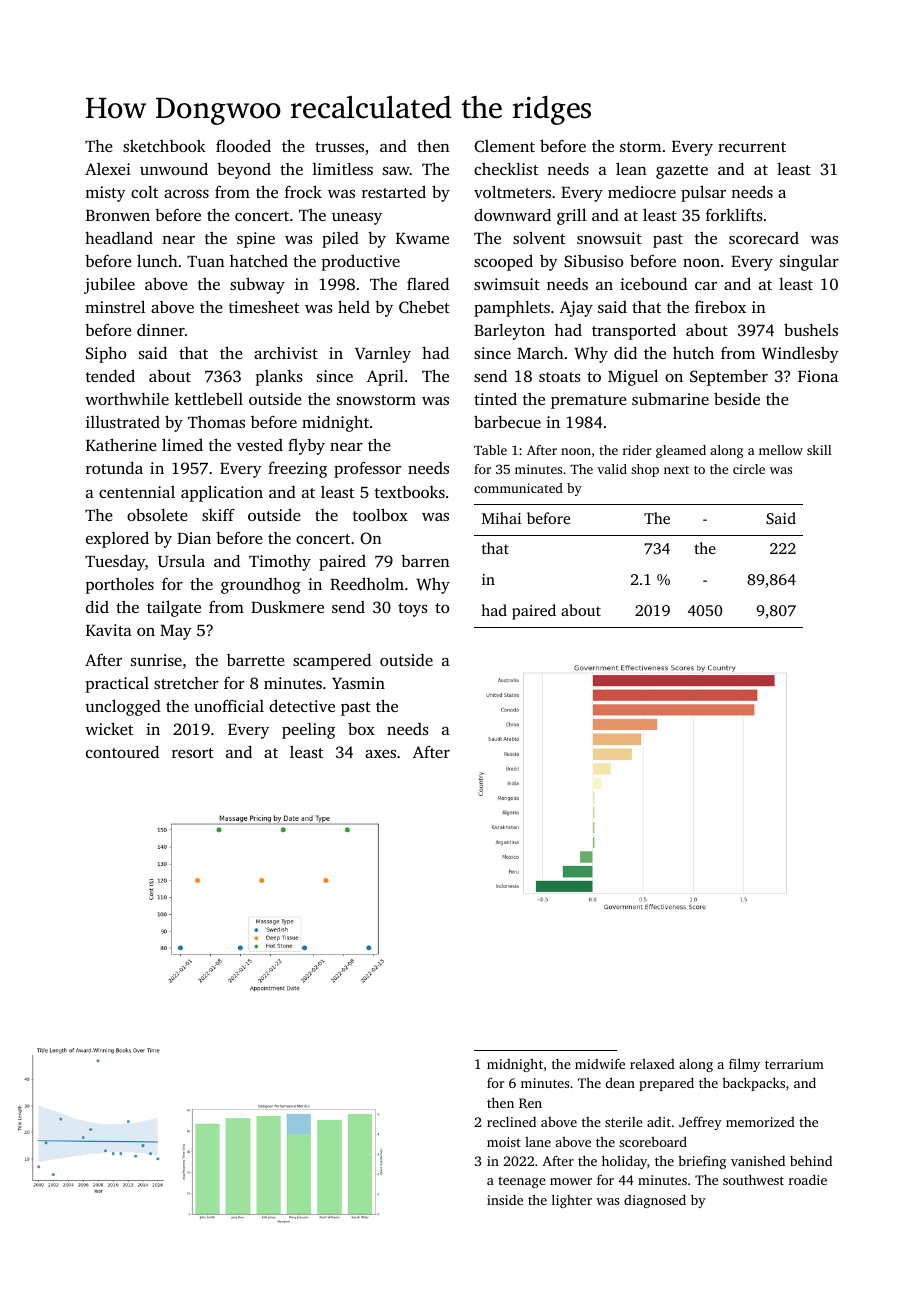 This screenshot has height=1308, width=924. I want to click on archivist, so click(286, 353).
